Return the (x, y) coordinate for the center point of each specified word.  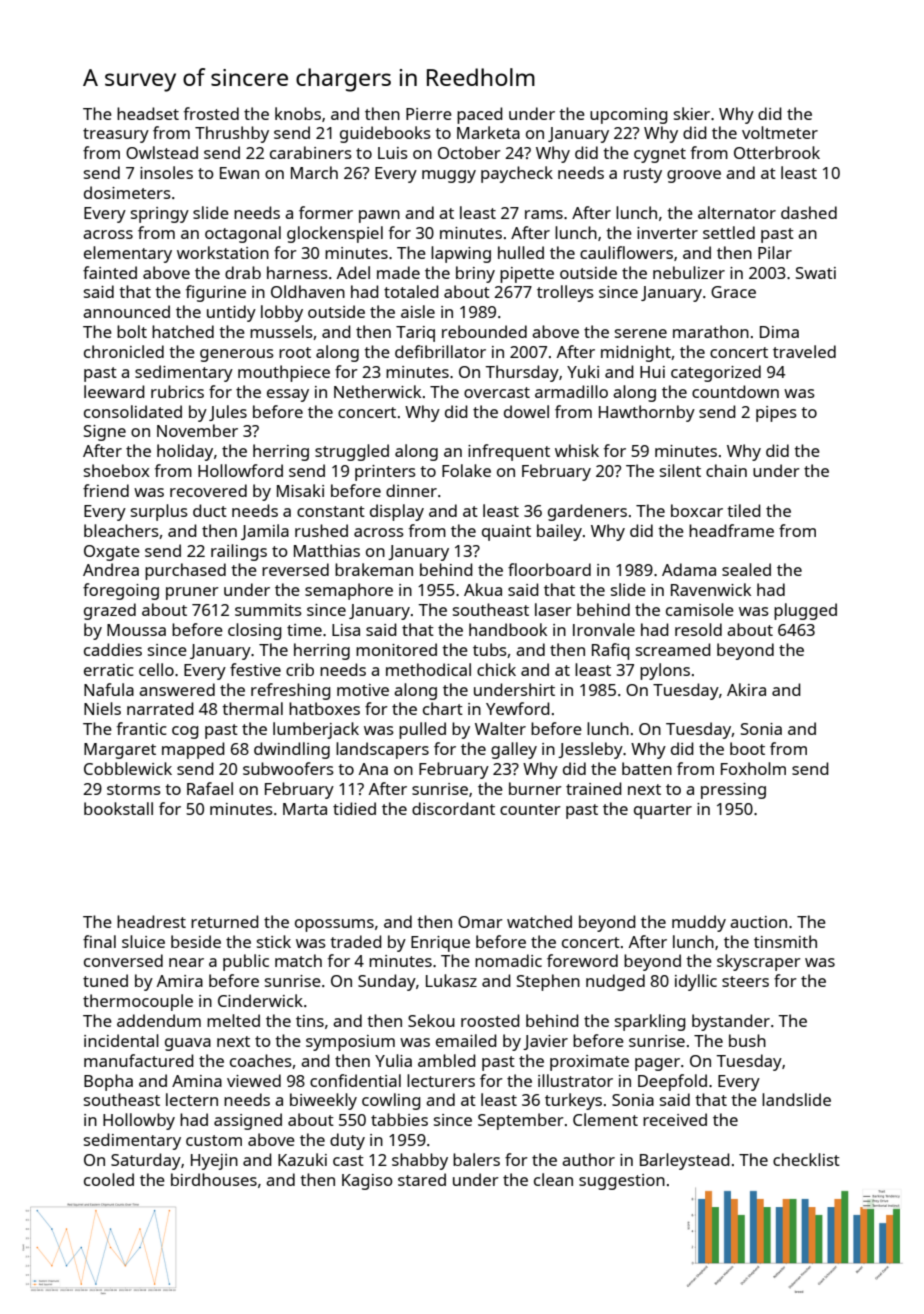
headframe (731, 530)
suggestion (622, 1182)
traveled (804, 351)
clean (553, 1179)
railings (239, 552)
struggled (352, 452)
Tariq (415, 334)
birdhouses (214, 1179)
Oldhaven (308, 291)
